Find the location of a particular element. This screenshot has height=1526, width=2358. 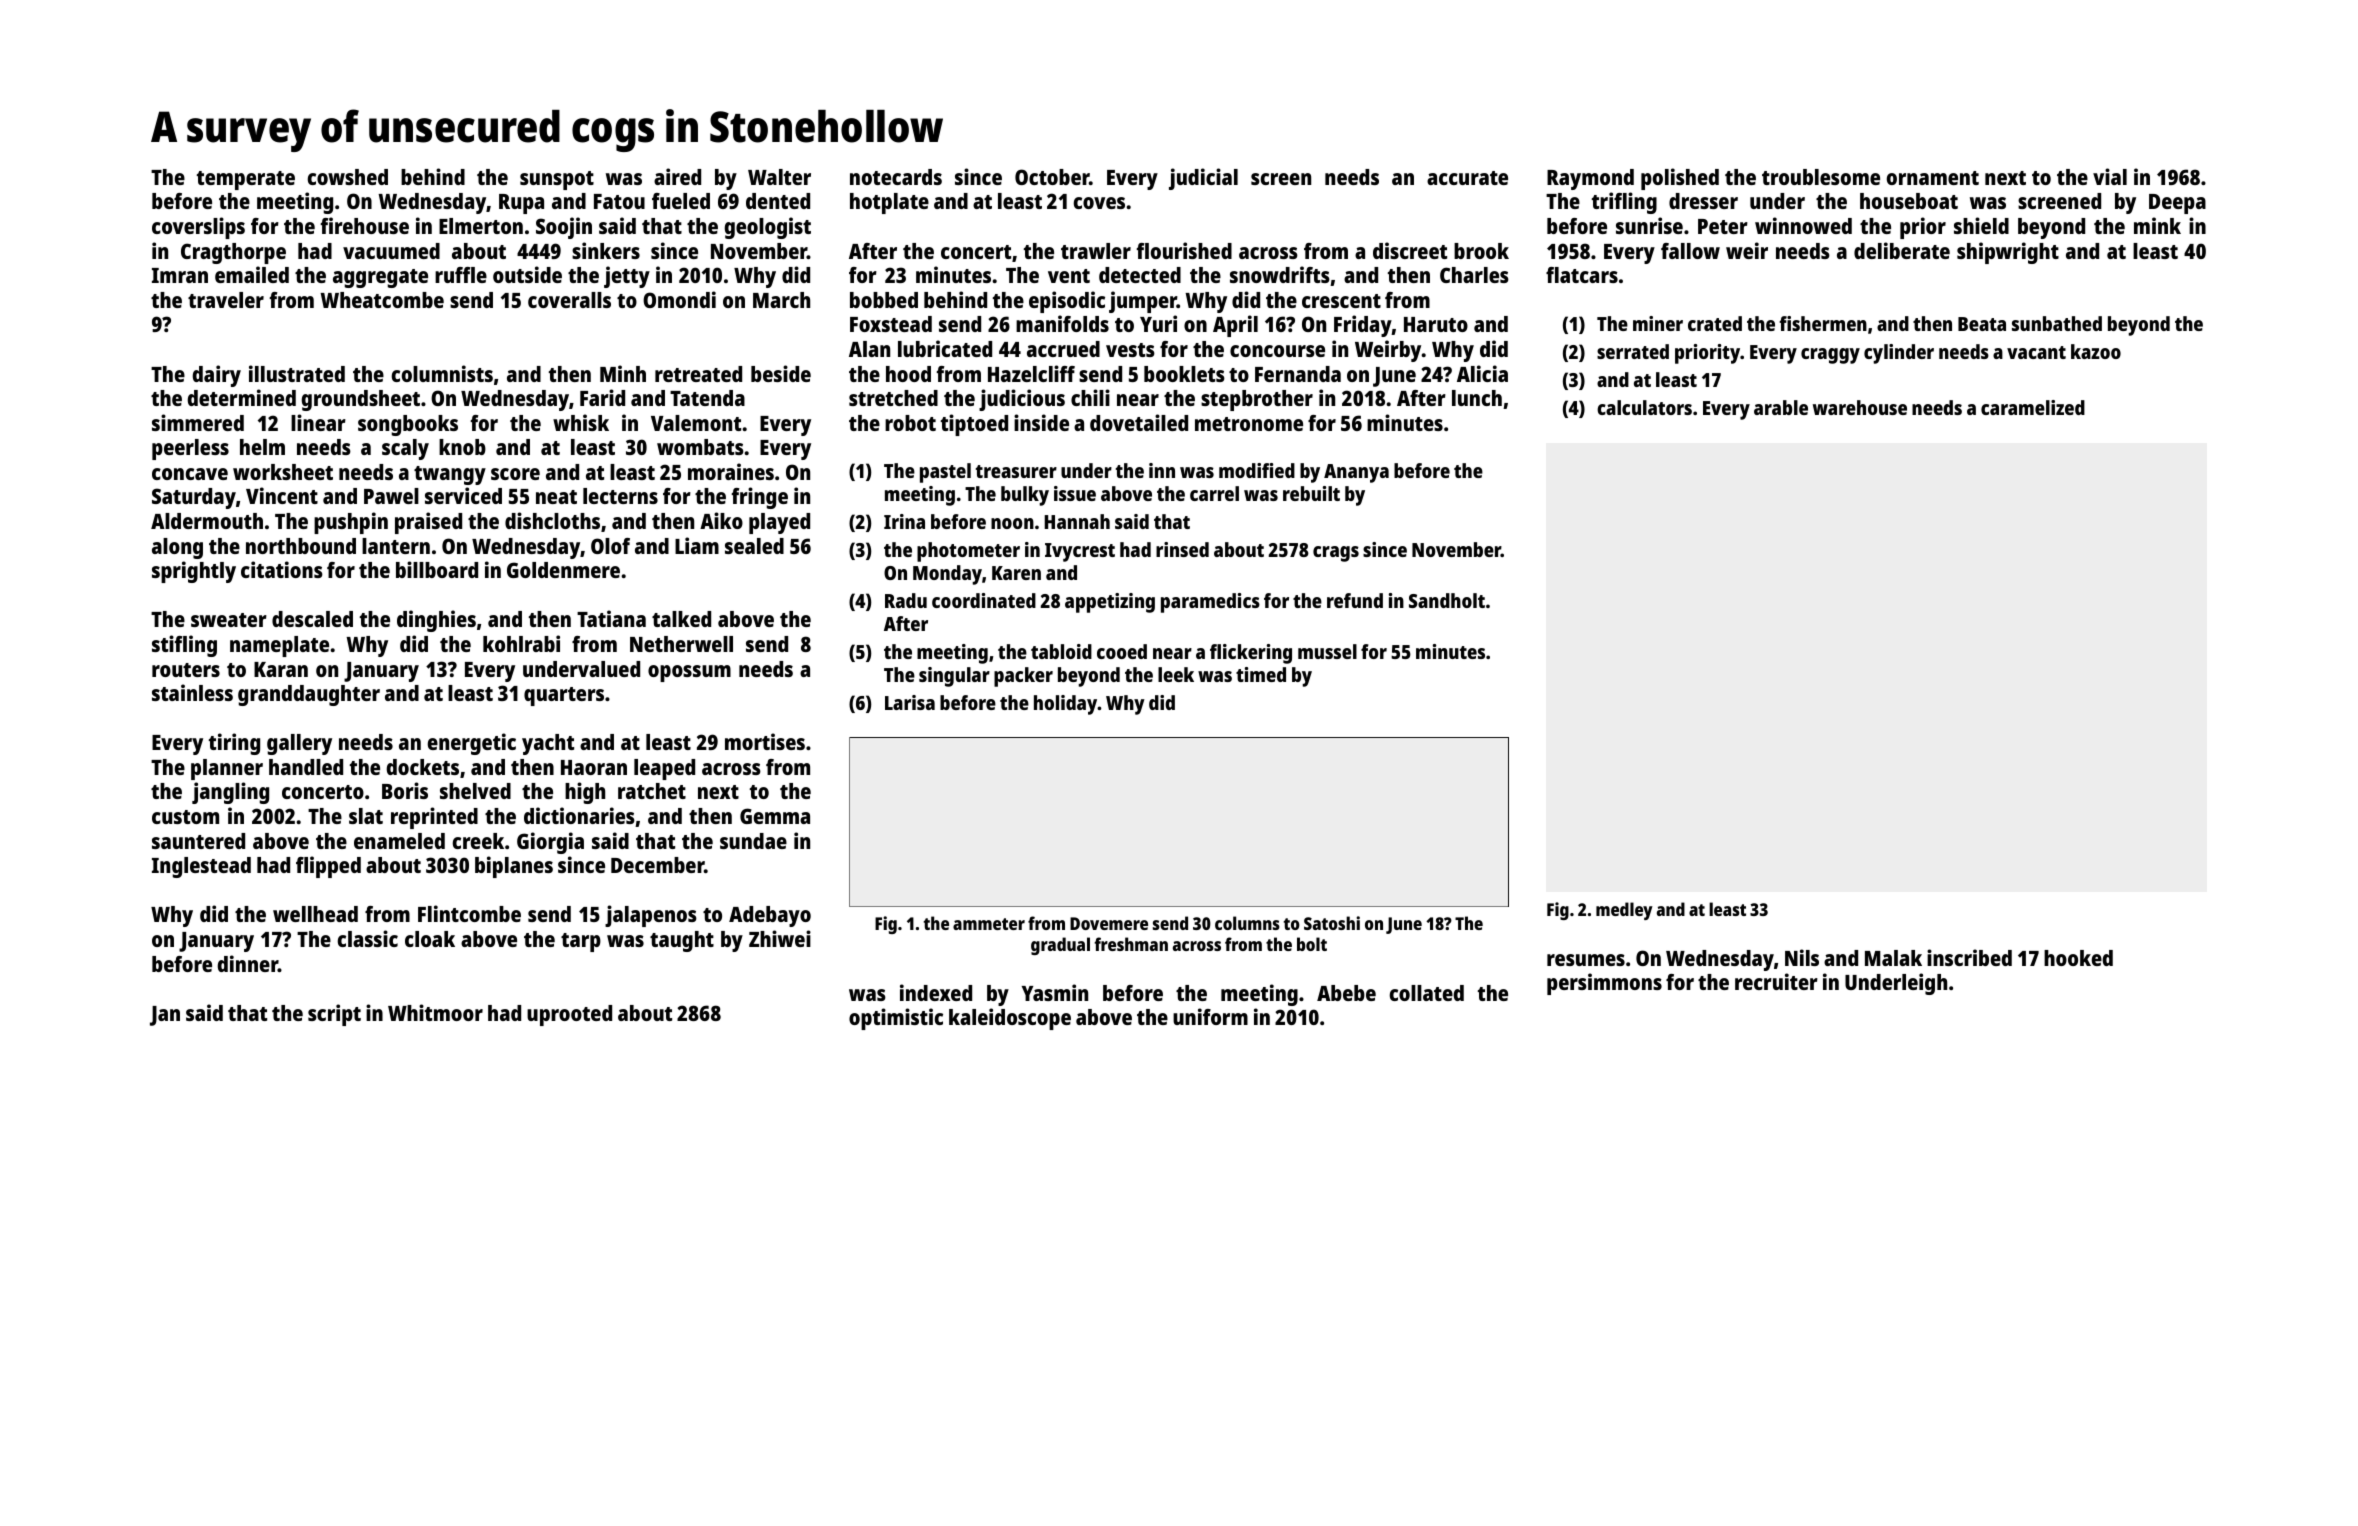

Inglestead is located at coordinates (201, 867).
